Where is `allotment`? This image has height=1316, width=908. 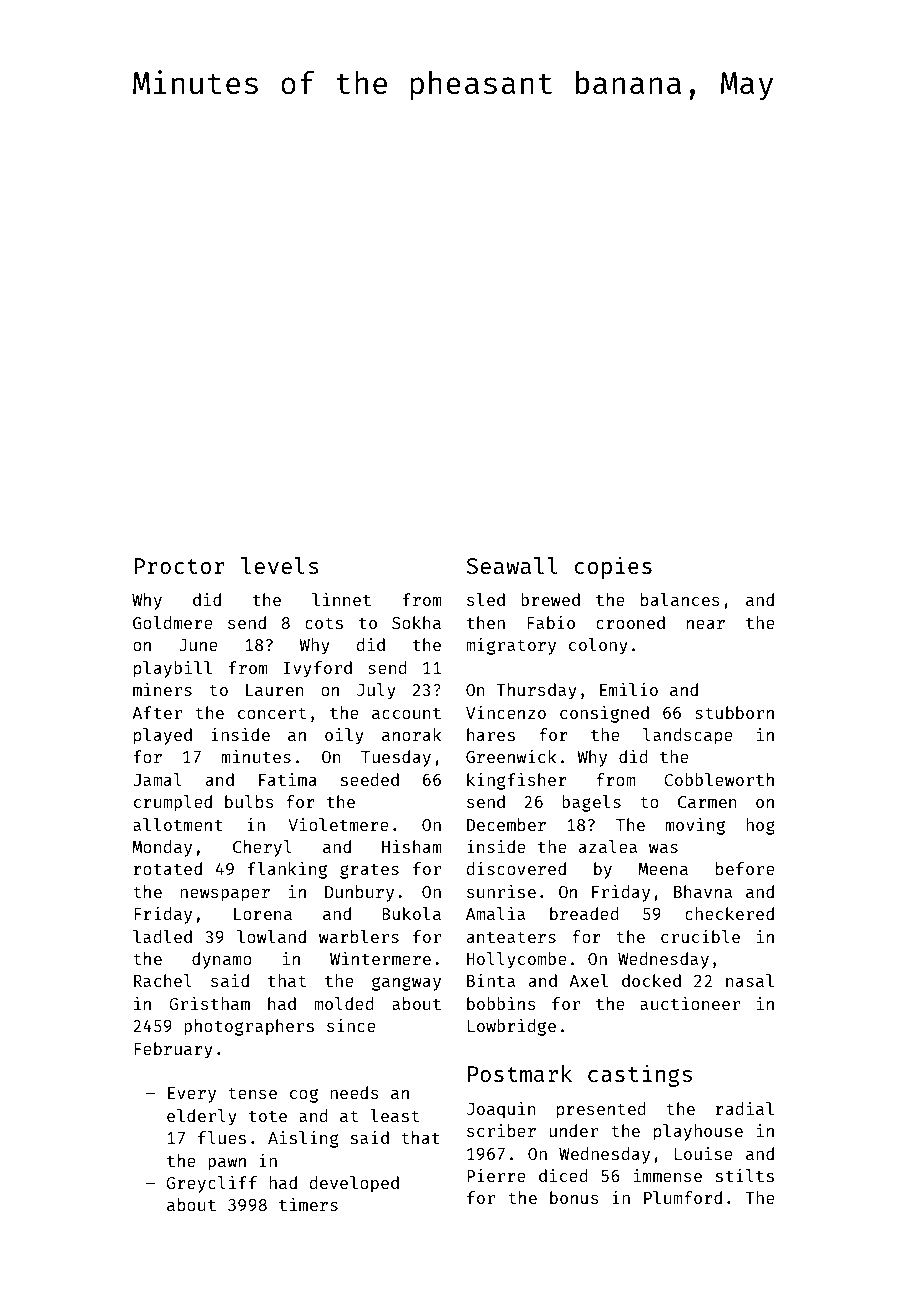
allotment is located at coordinates (178, 824).
